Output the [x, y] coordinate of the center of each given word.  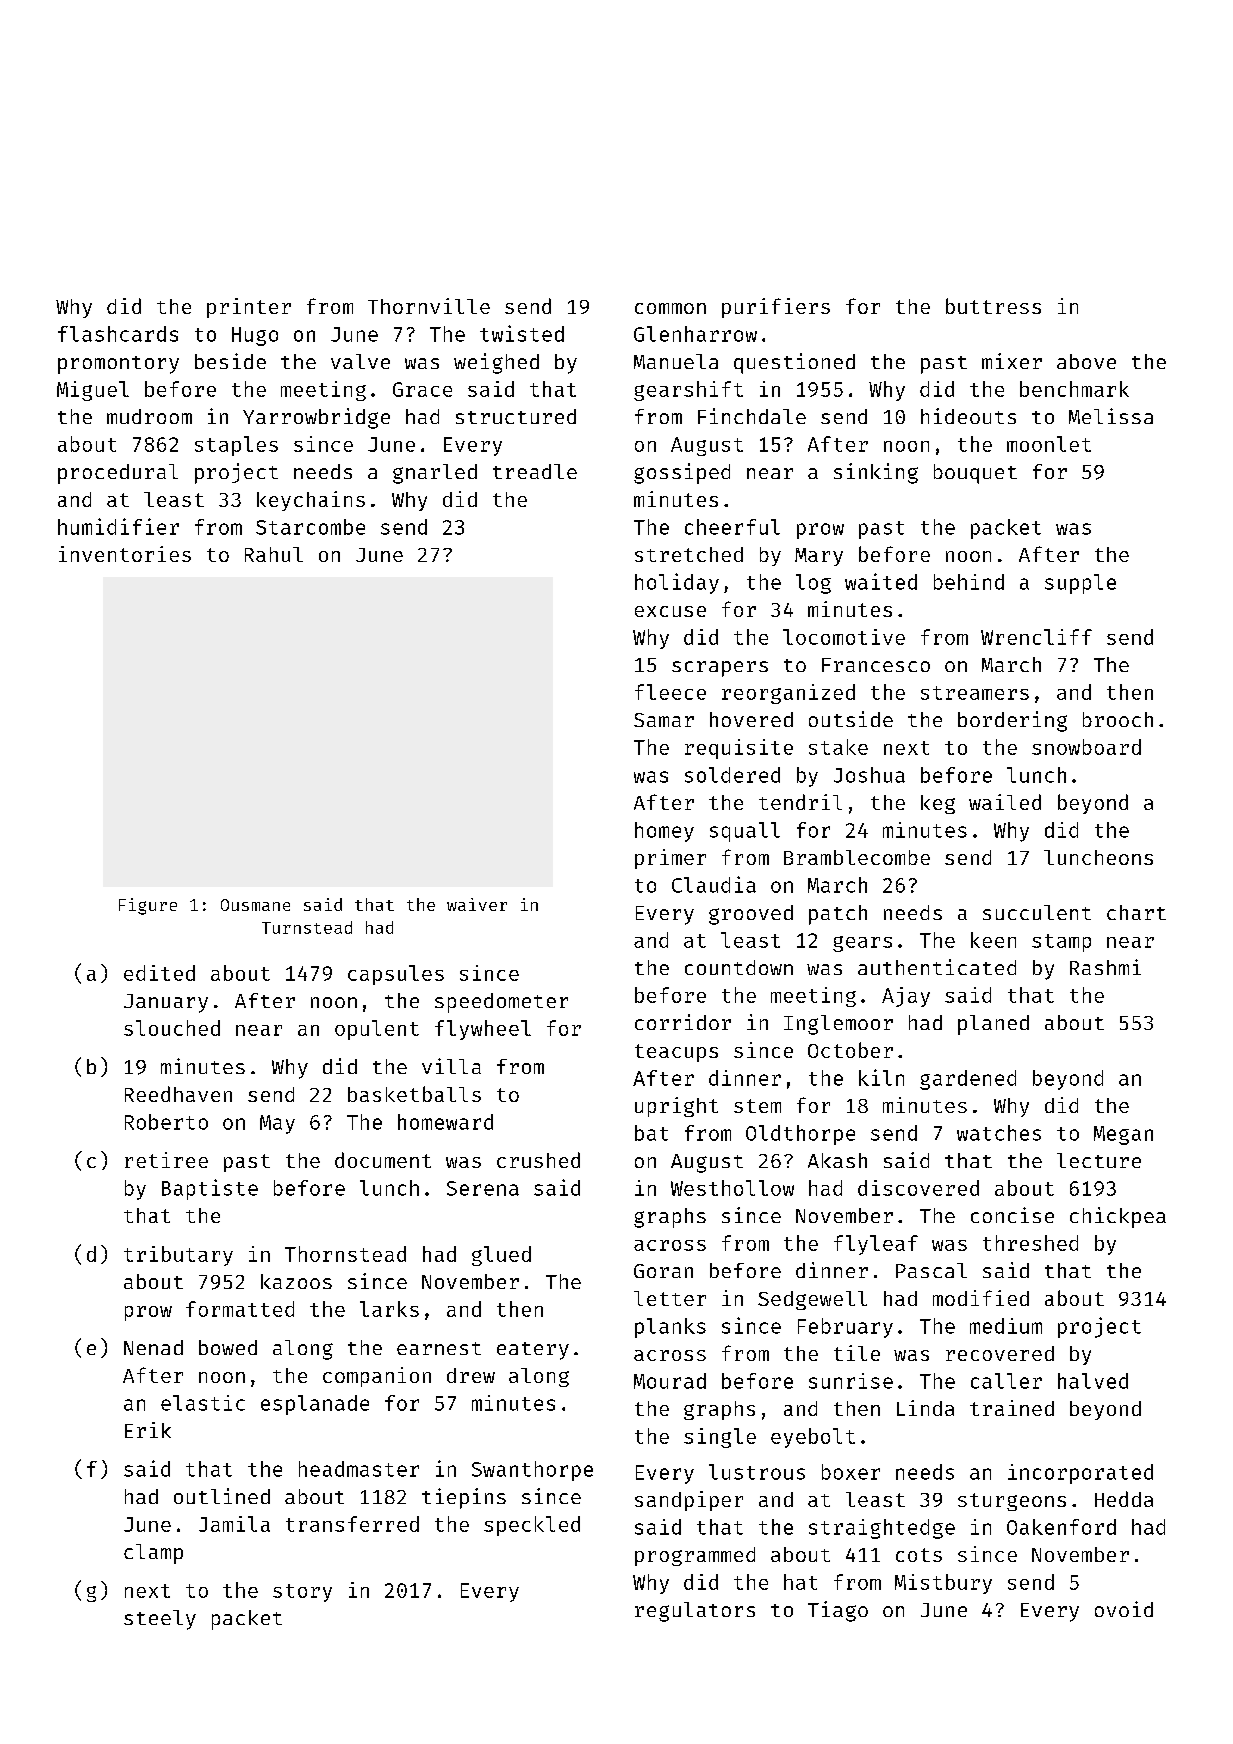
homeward [445, 1122]
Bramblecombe [857, 857]
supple [1080, 584]
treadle [535, 471]
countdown [739, 967]
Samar [664, 720]
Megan [1123, 1135]
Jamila [234, 1524]
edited [159, 973]
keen [993, 940]
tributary [178, 1256]
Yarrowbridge [316, 418]
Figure [148, 906]
